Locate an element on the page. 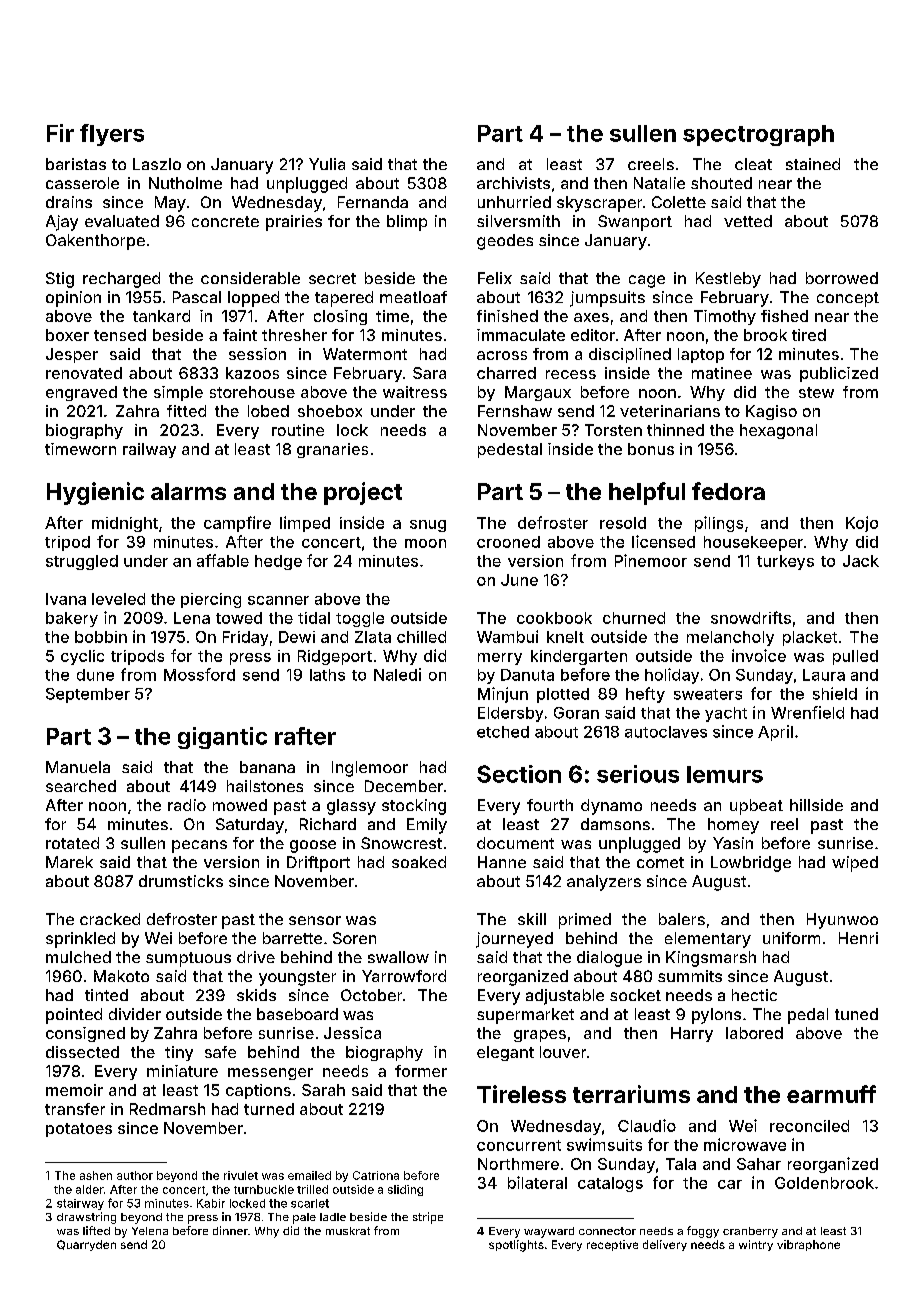 This image has height=1314, width=924. spotlights is located at coordinates (516, 1246).
